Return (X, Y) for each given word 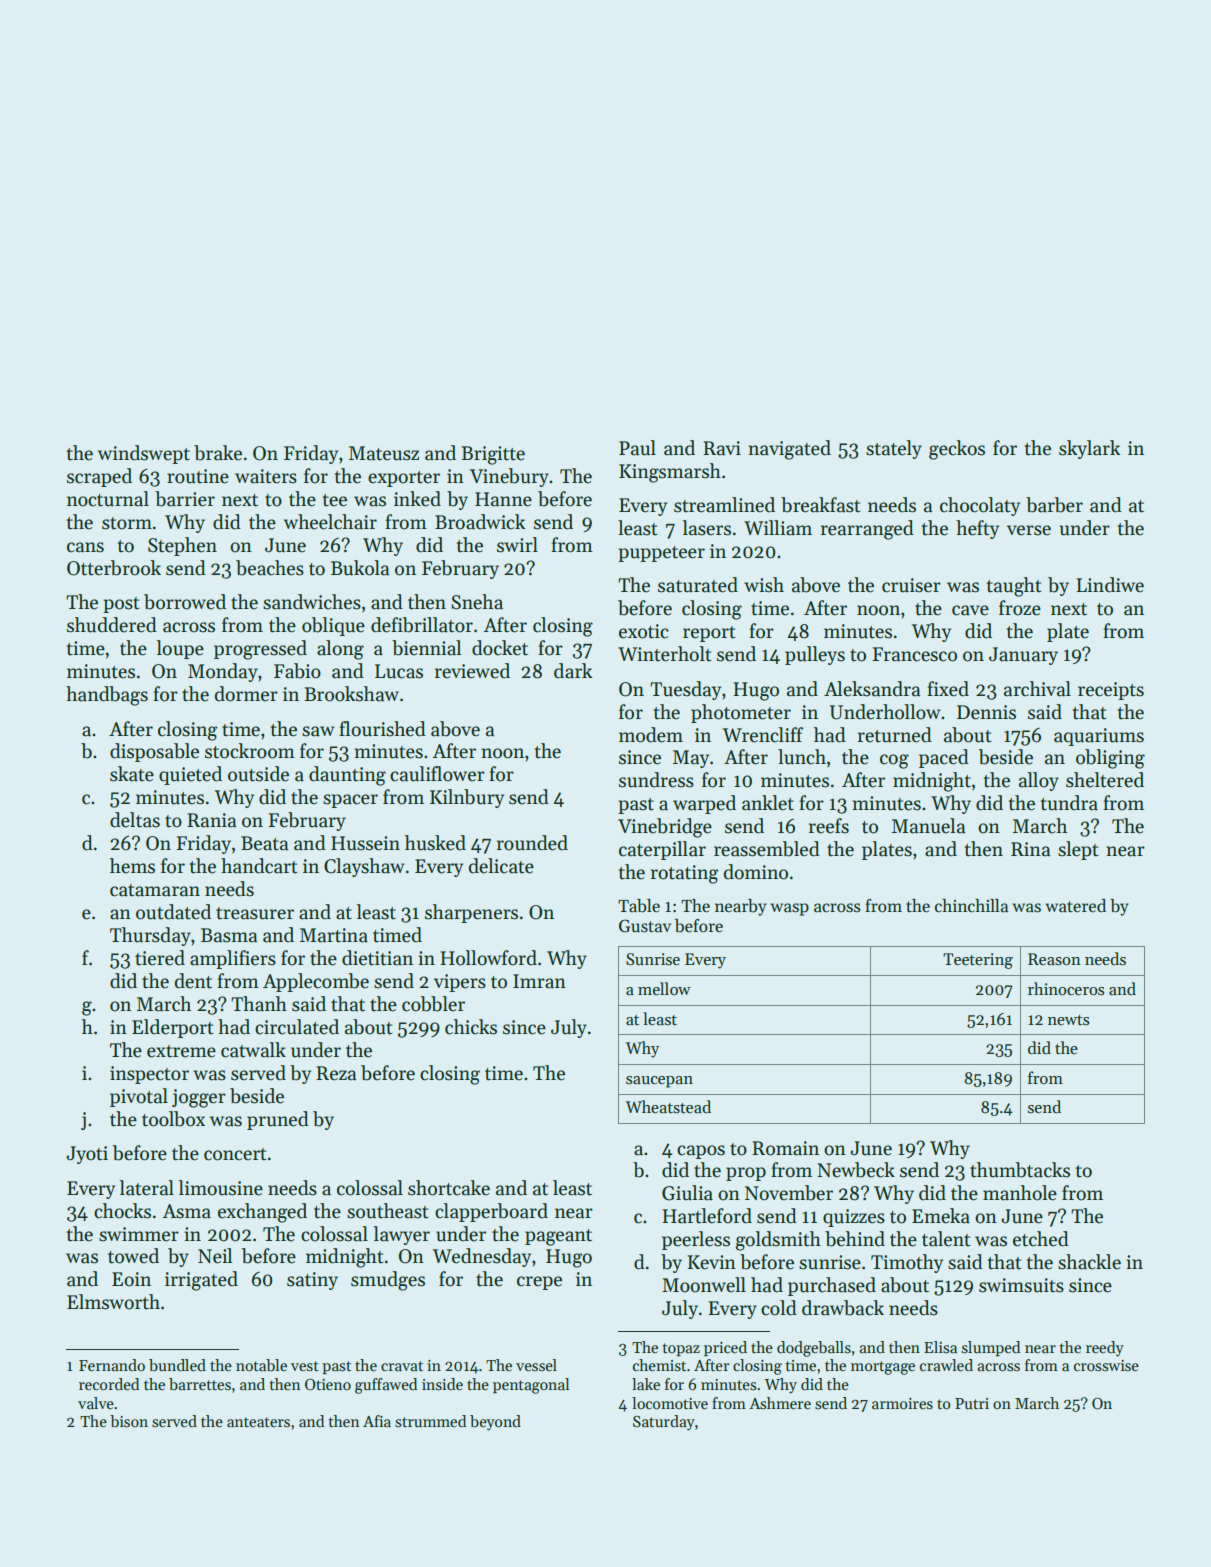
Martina (334, 935)
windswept (144, 454)
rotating (684, 874)
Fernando (112, 1365)
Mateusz (384, 453)
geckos (957, 450)
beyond (495, 1423)
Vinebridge (665, 828)
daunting (347, 776)
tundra (1069, 803)
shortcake (449, 1188)
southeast (388, 1211)
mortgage (883, 1368)
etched (1041, 1239)
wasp (789, 909)
